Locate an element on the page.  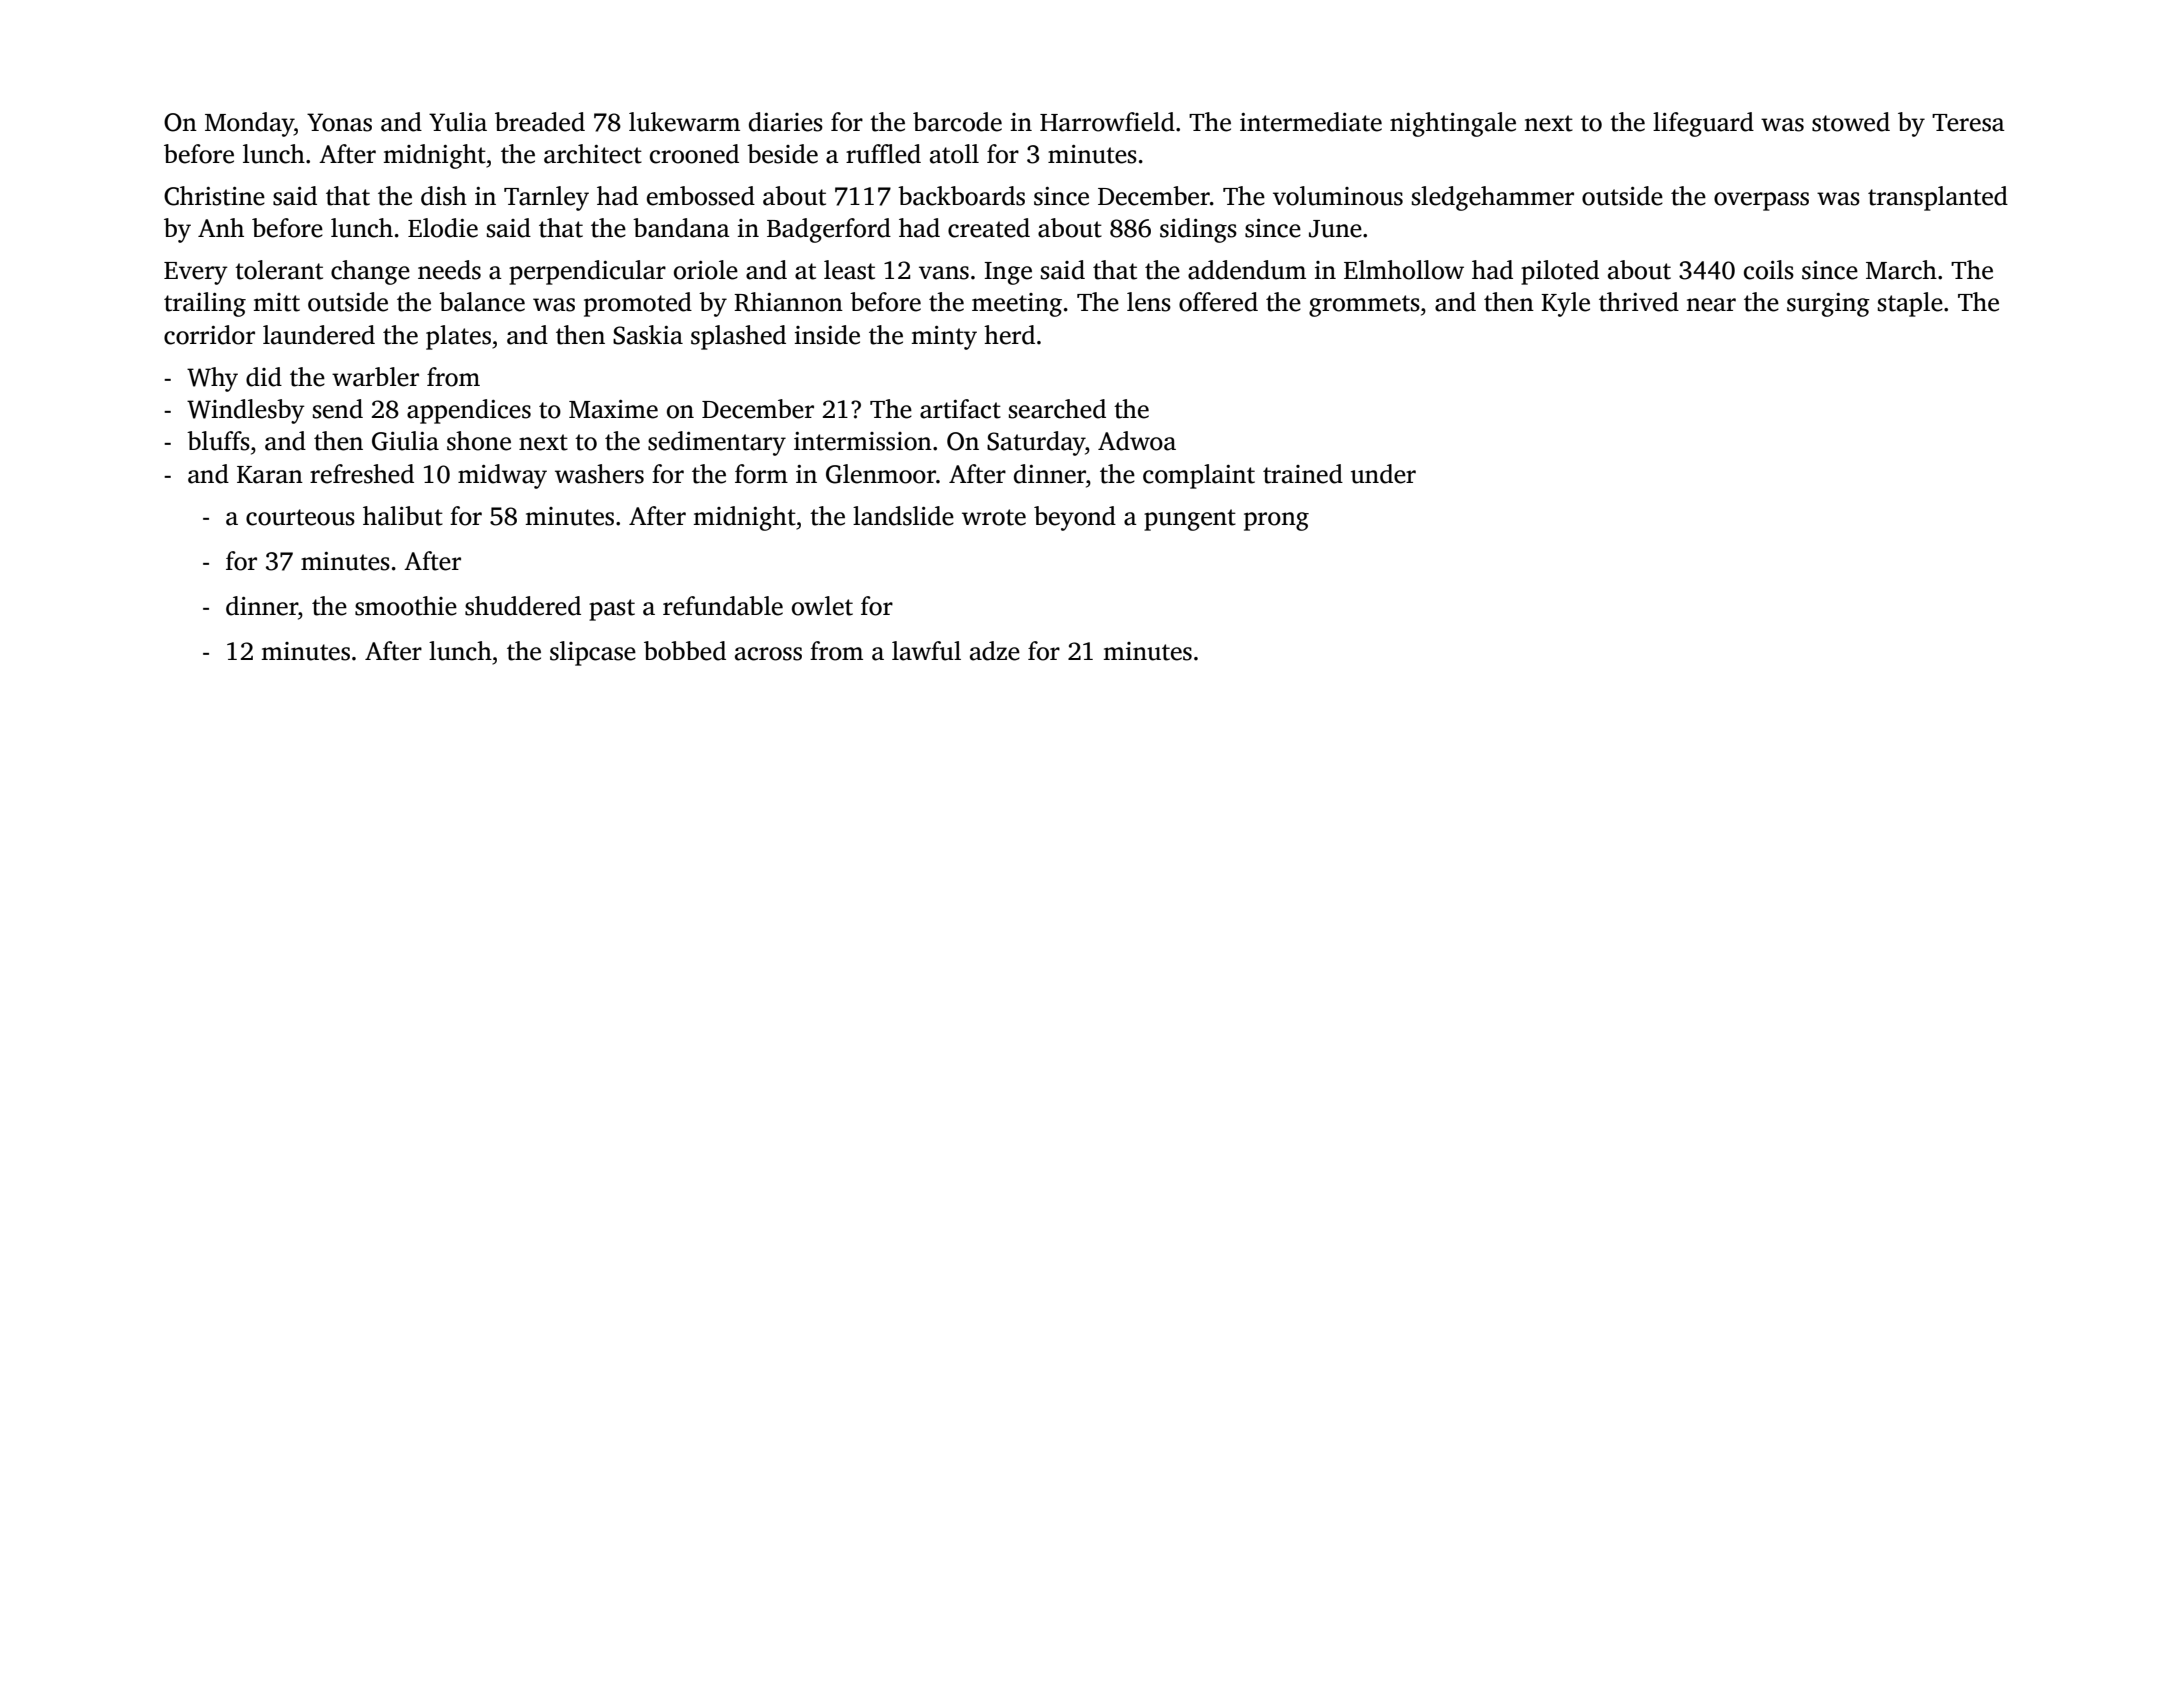
Windlesby is located at coordinates (246, 411).
